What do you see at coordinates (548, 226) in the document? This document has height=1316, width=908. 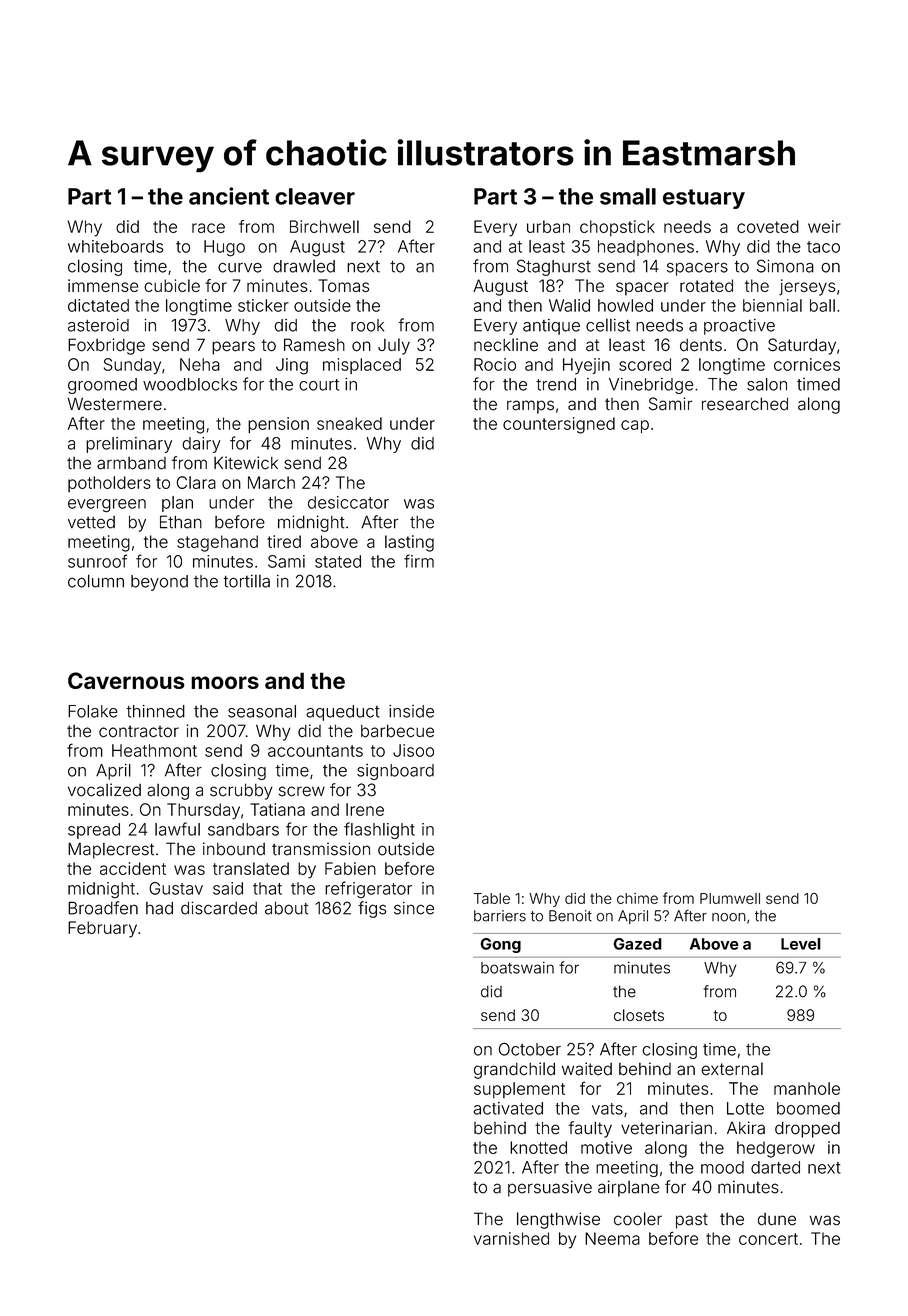 I see `urban` at bounding box center [548, 226].
